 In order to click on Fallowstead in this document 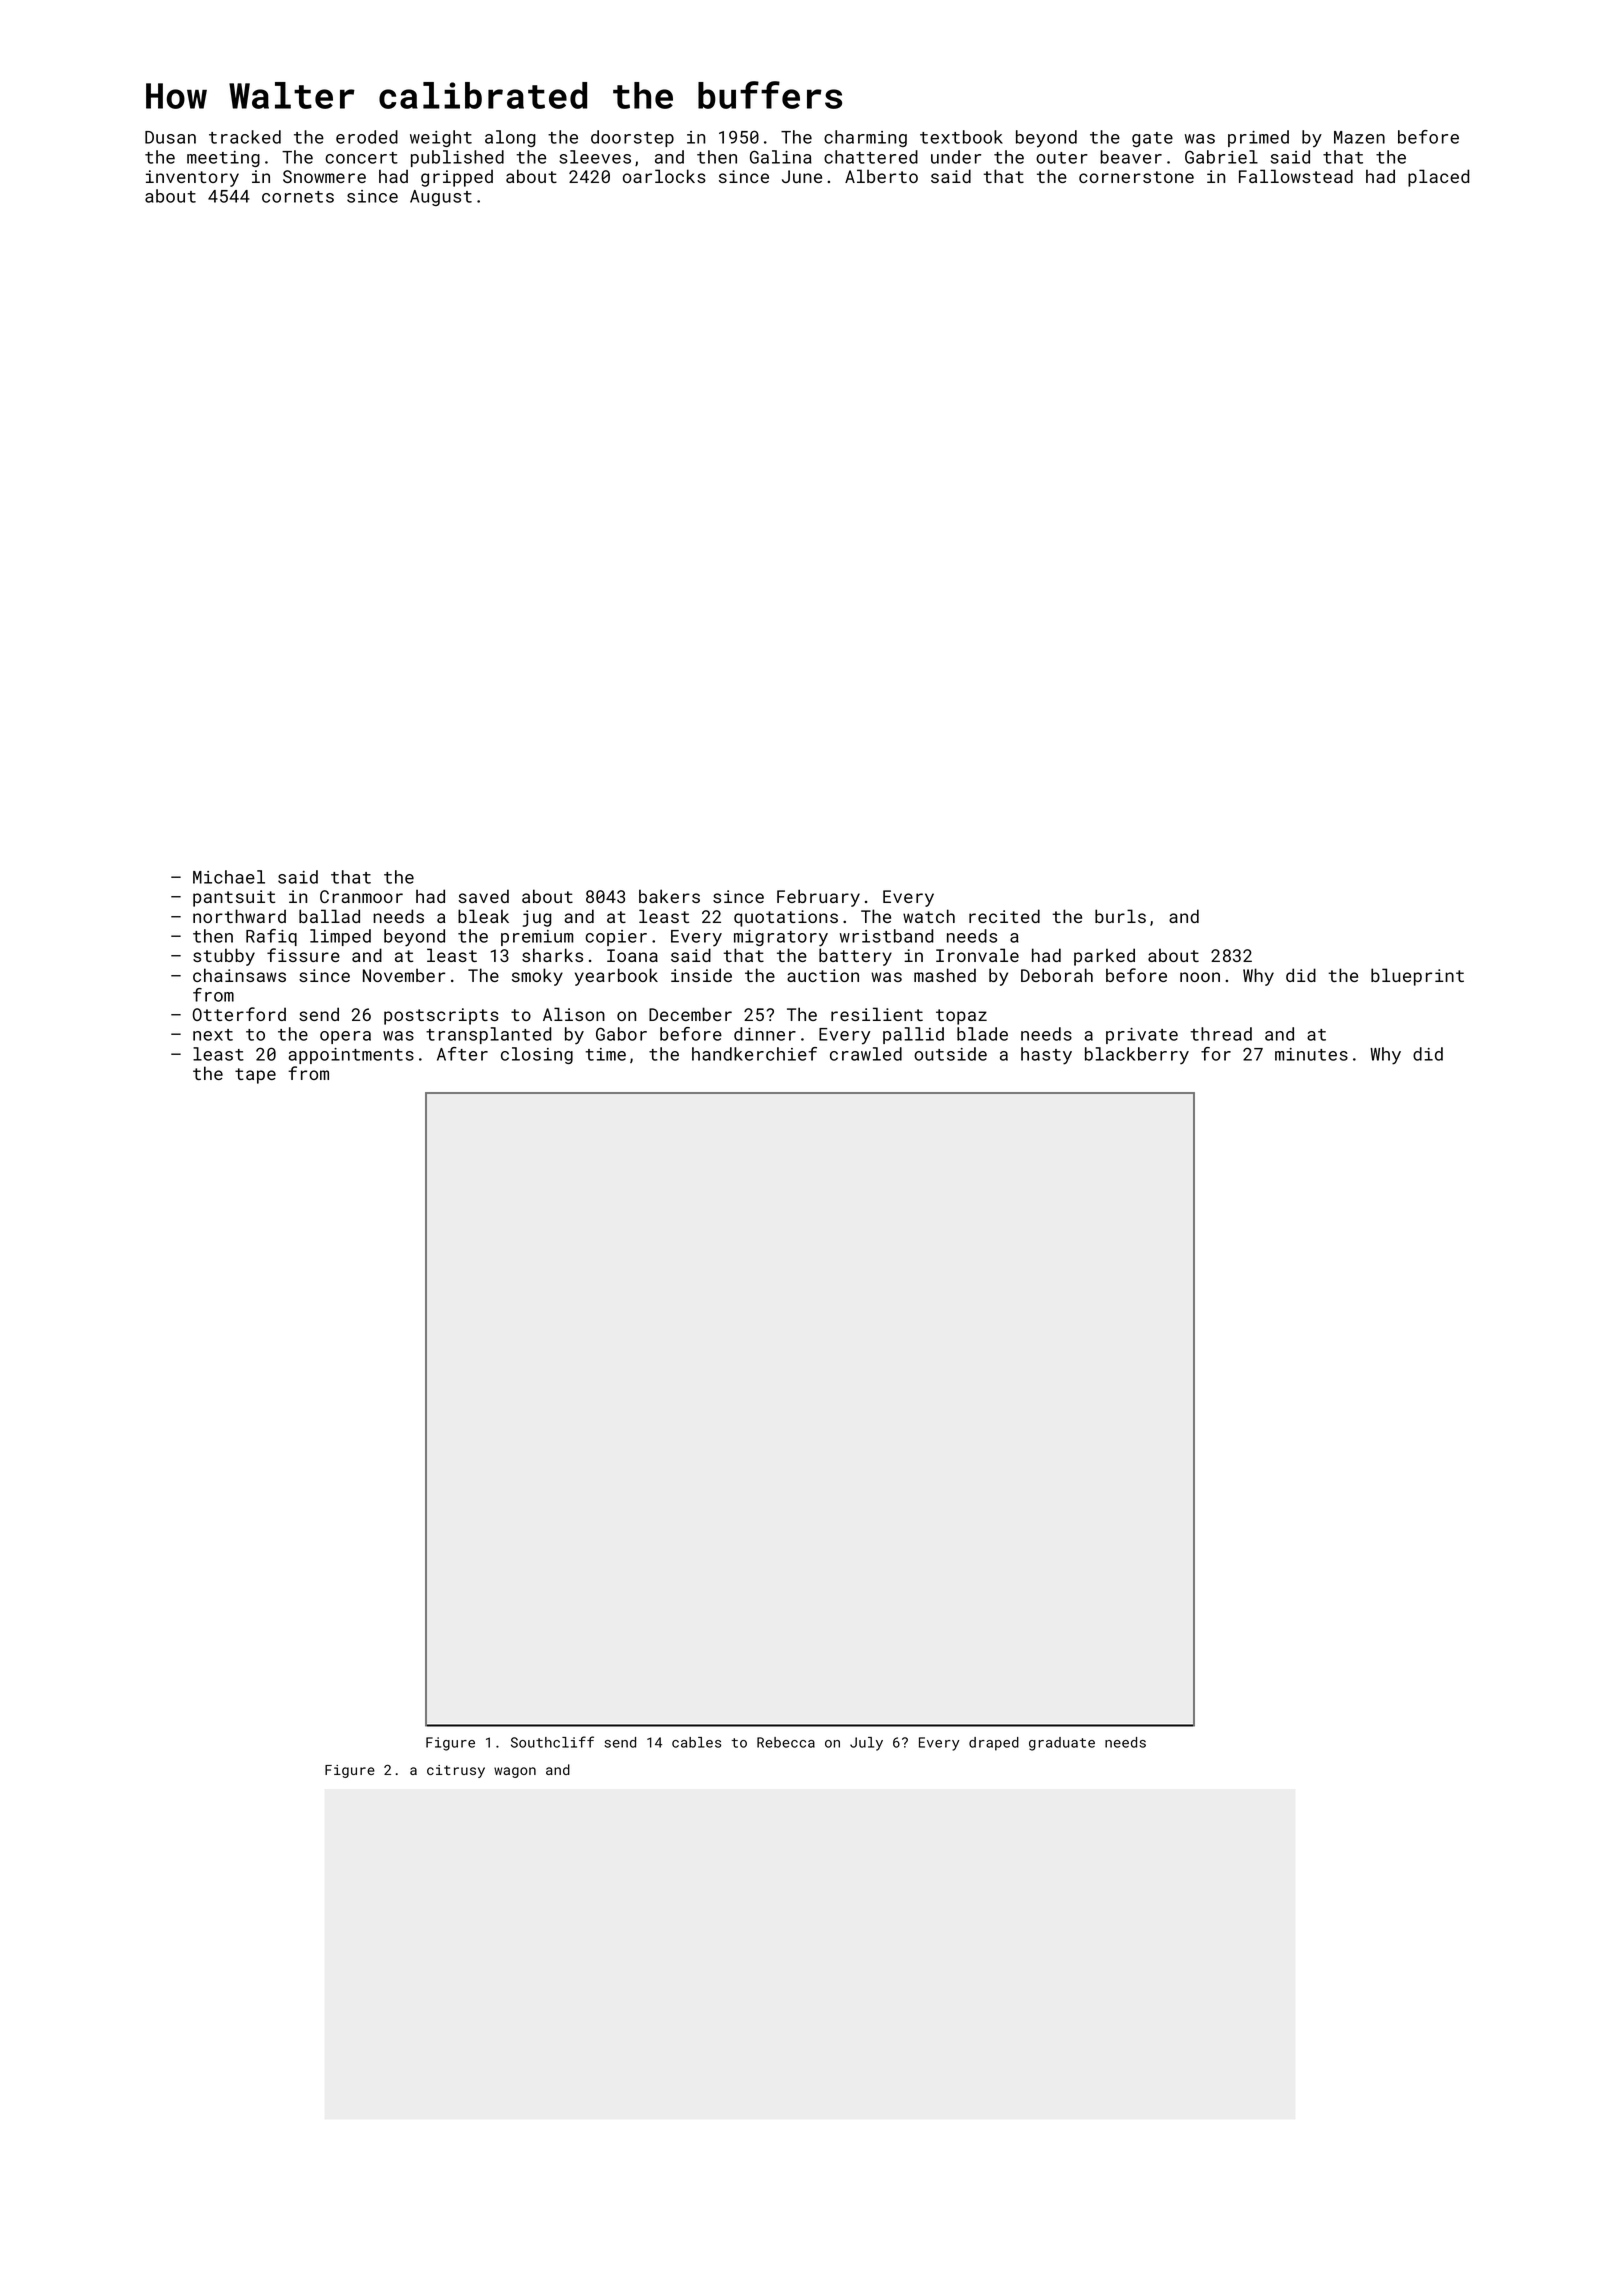, I will do `click(1296, 176)`.
